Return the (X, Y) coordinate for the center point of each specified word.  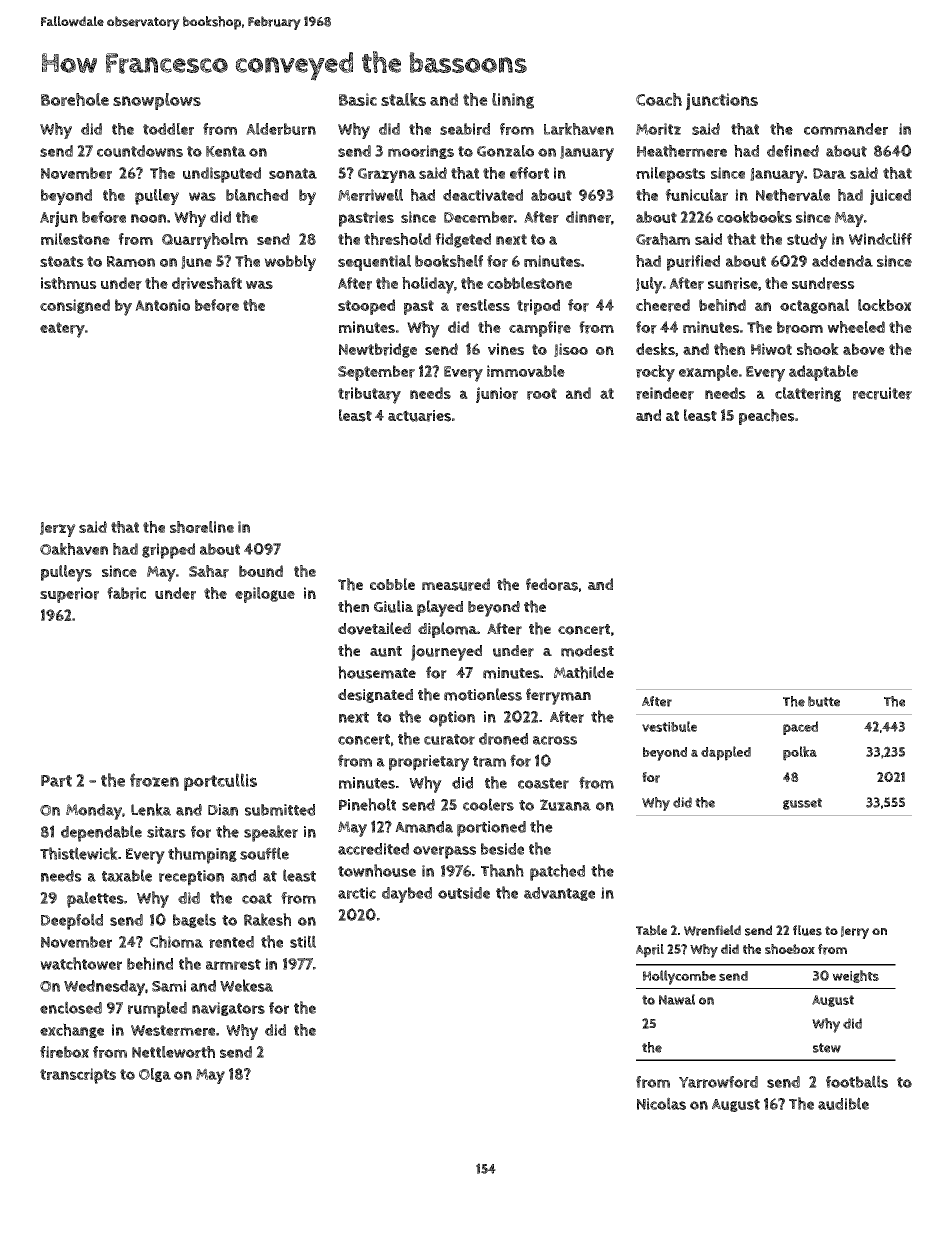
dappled (726, 753)
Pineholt (367, 804)
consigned (75, 306)
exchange (72, 1030)
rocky (655, 373)
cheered (663, 305)
